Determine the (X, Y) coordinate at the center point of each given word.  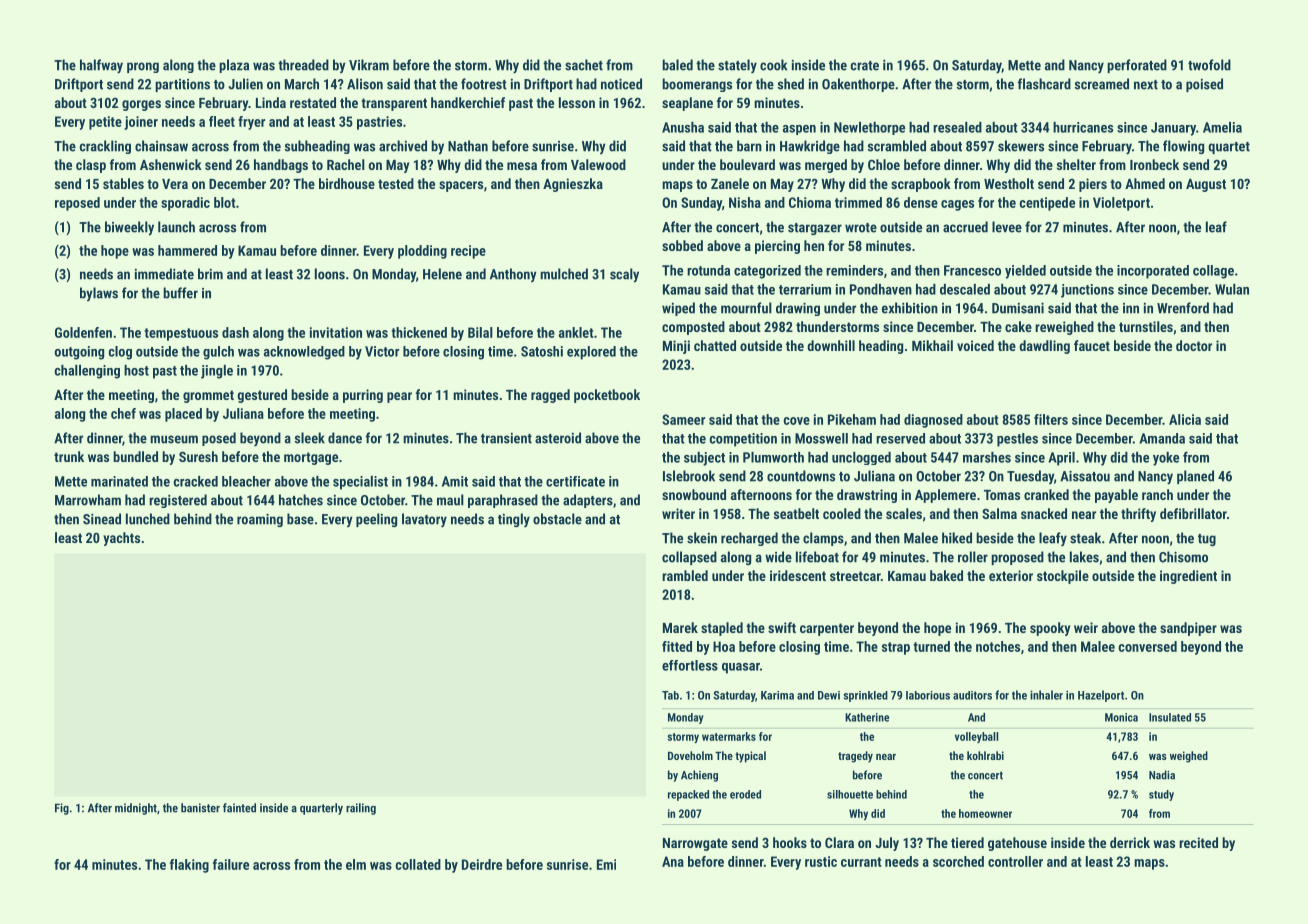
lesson (577, 102)
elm (356, 864)
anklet (576, 332)
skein (702, 538)
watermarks (729, 736)
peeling (376, 520)
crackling (105, 147)
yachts (121, 539)
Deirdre (482, 864)
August (1206, 185)
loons (330, 274)
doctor (1194, 345)
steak (1085, 538)
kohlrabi (985, 755)
